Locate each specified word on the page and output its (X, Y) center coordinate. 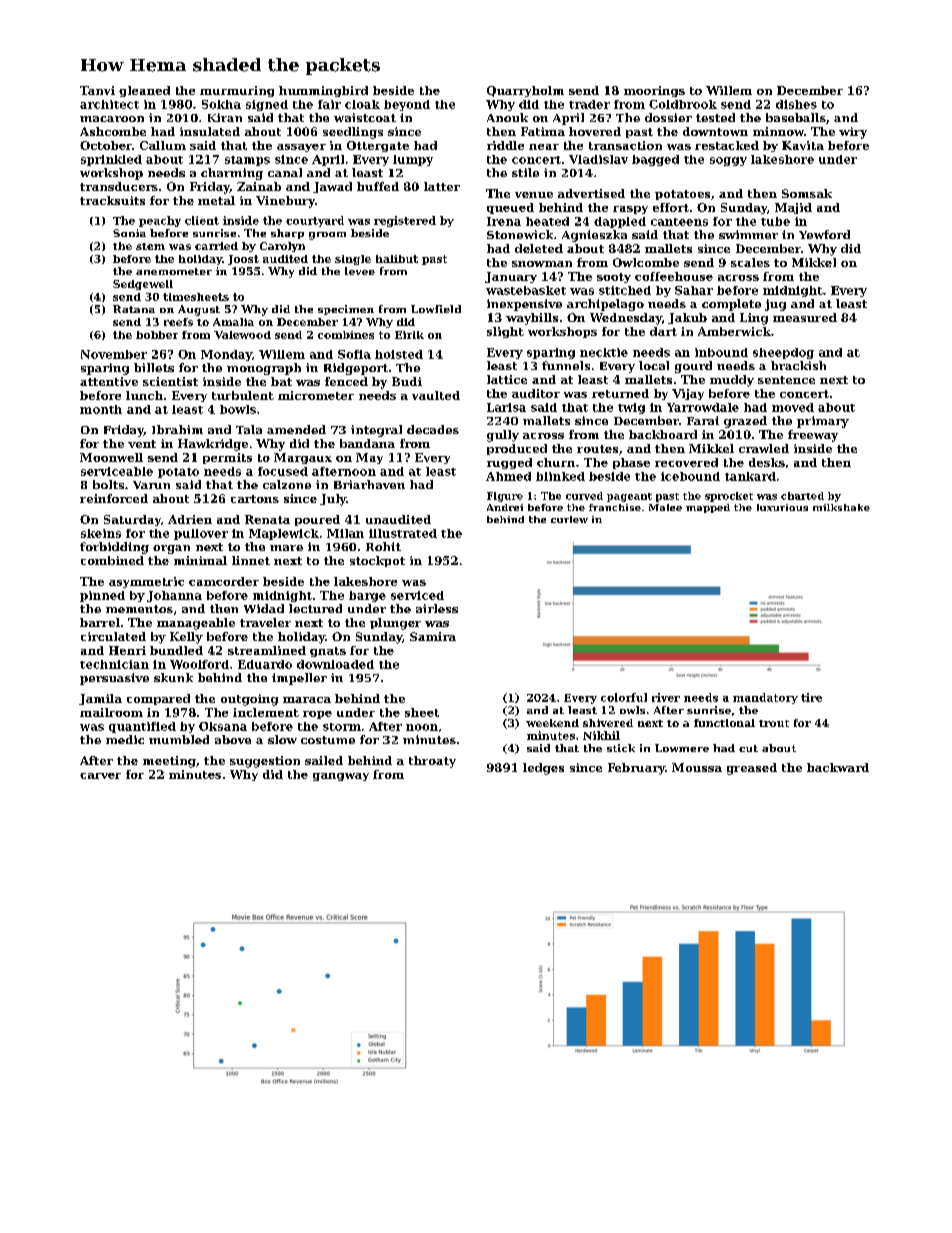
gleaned (144, 91)
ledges (543, 769)
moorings (654, 91)
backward (838, 767)
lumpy (413, 160)
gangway (341, 777)
